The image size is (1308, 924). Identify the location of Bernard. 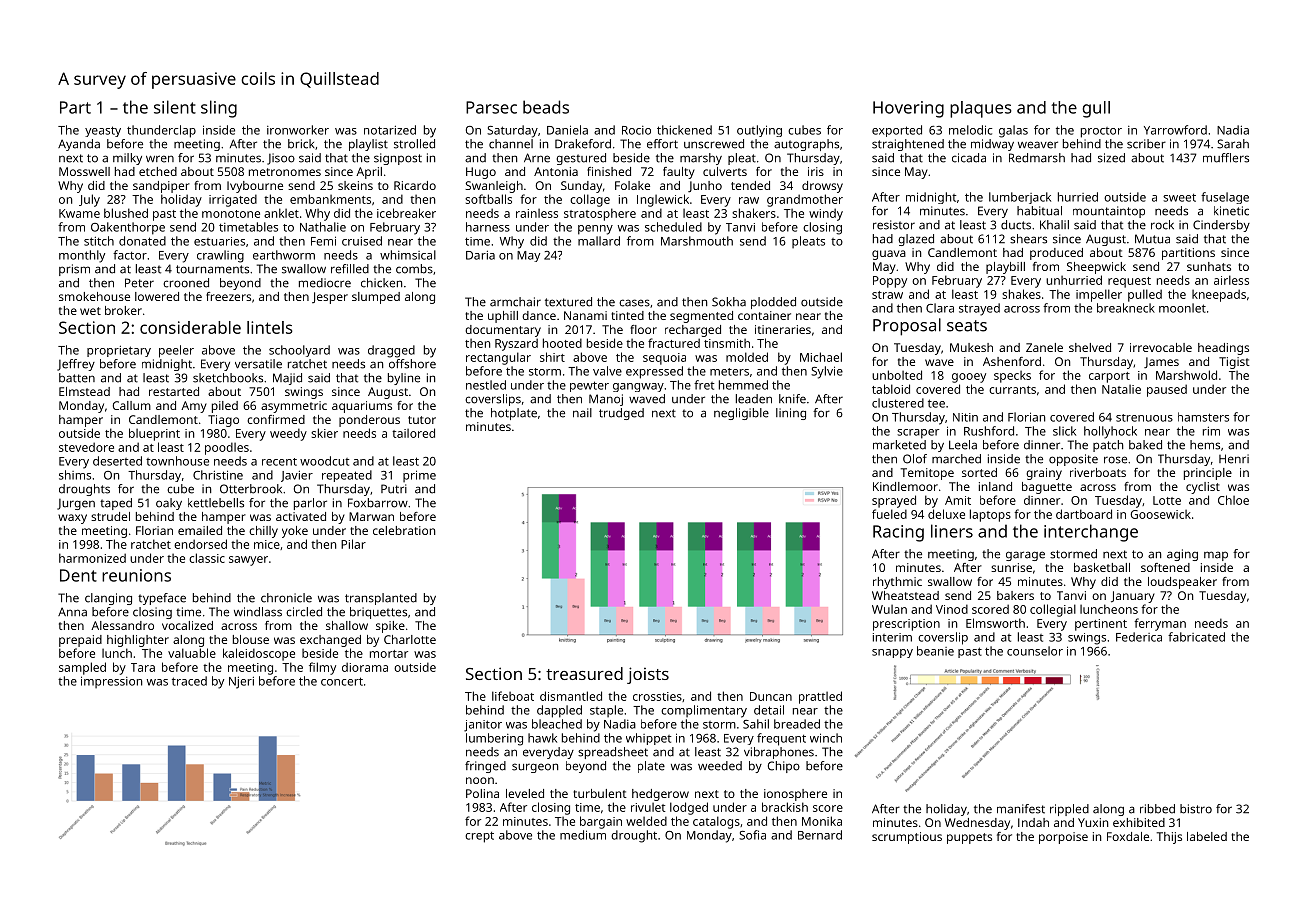
(820, 835).
